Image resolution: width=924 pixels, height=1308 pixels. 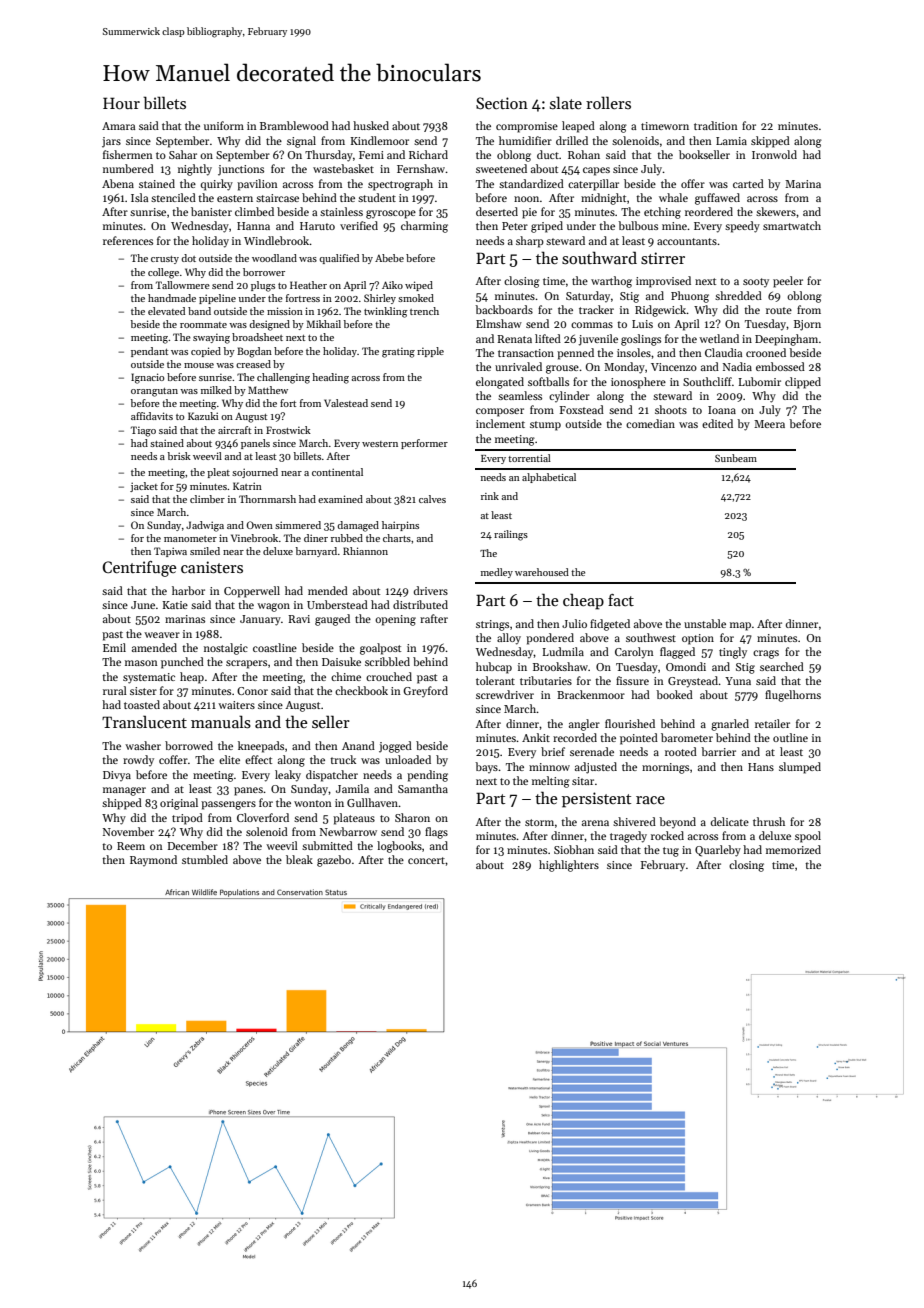 I want to click on uniform, so click(x=224, y=125).
